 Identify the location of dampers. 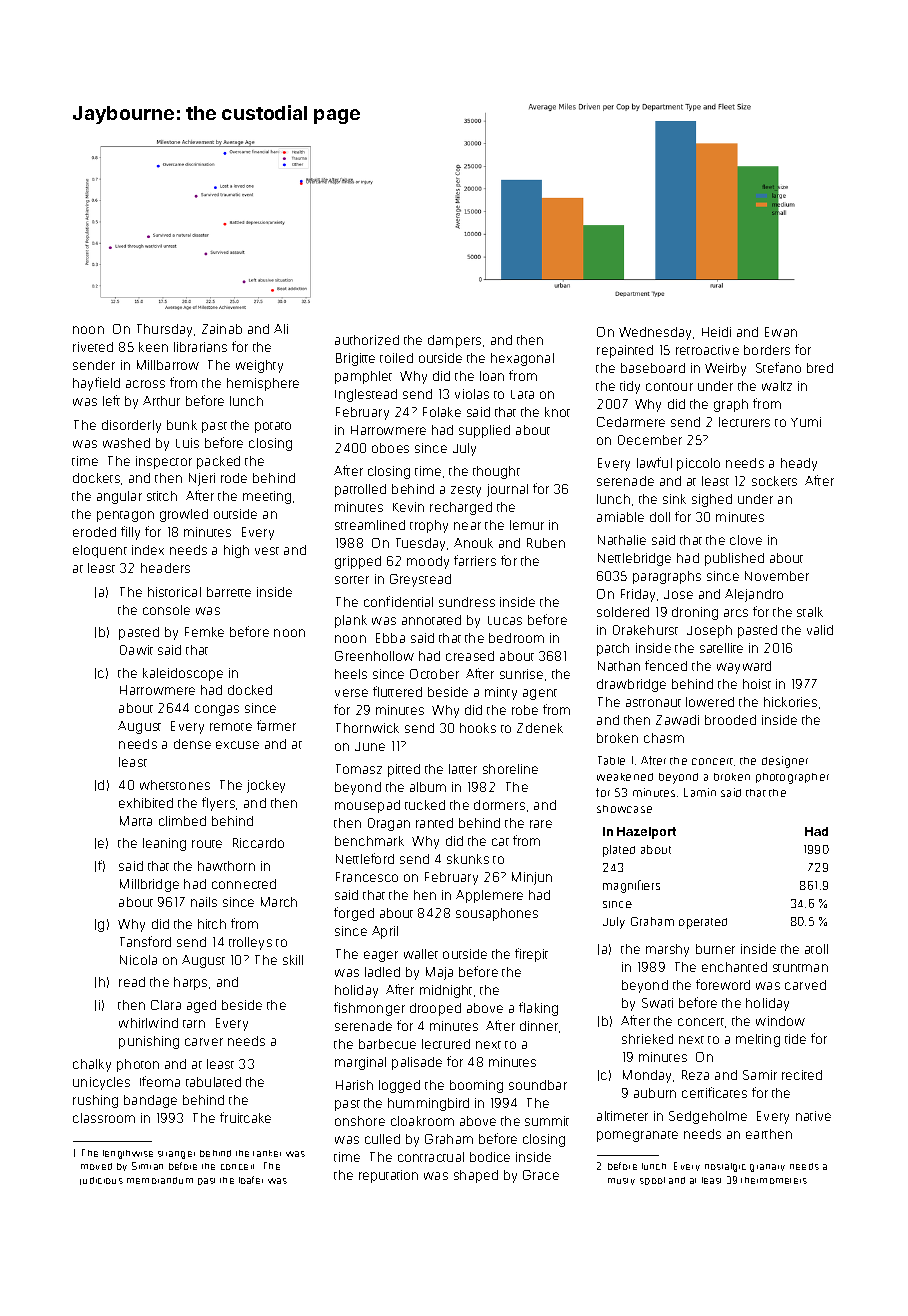
(454, 341).
